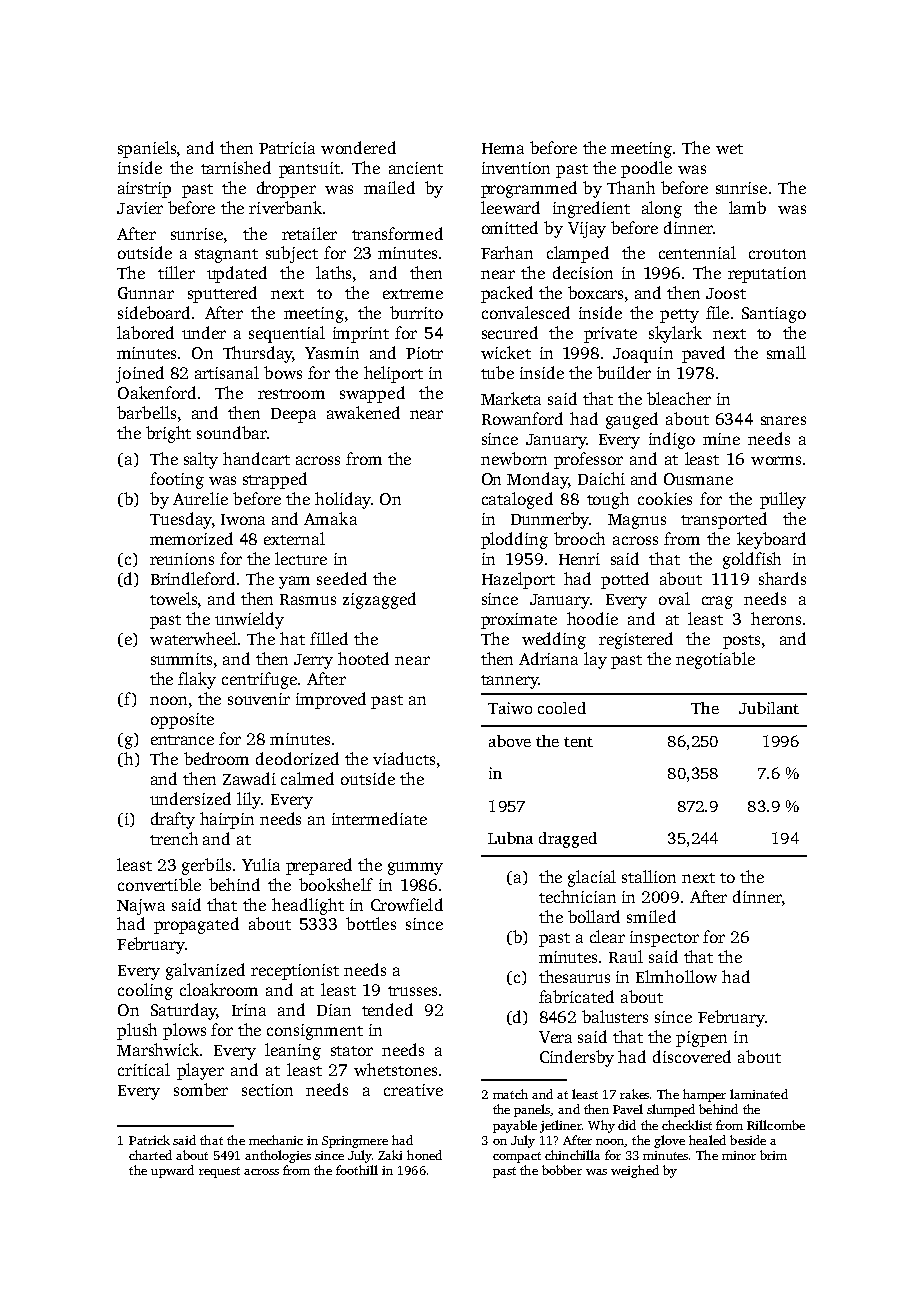 The height and width of the screenshot is (1311, 924). I want to click on tube, so click(497, 372).
